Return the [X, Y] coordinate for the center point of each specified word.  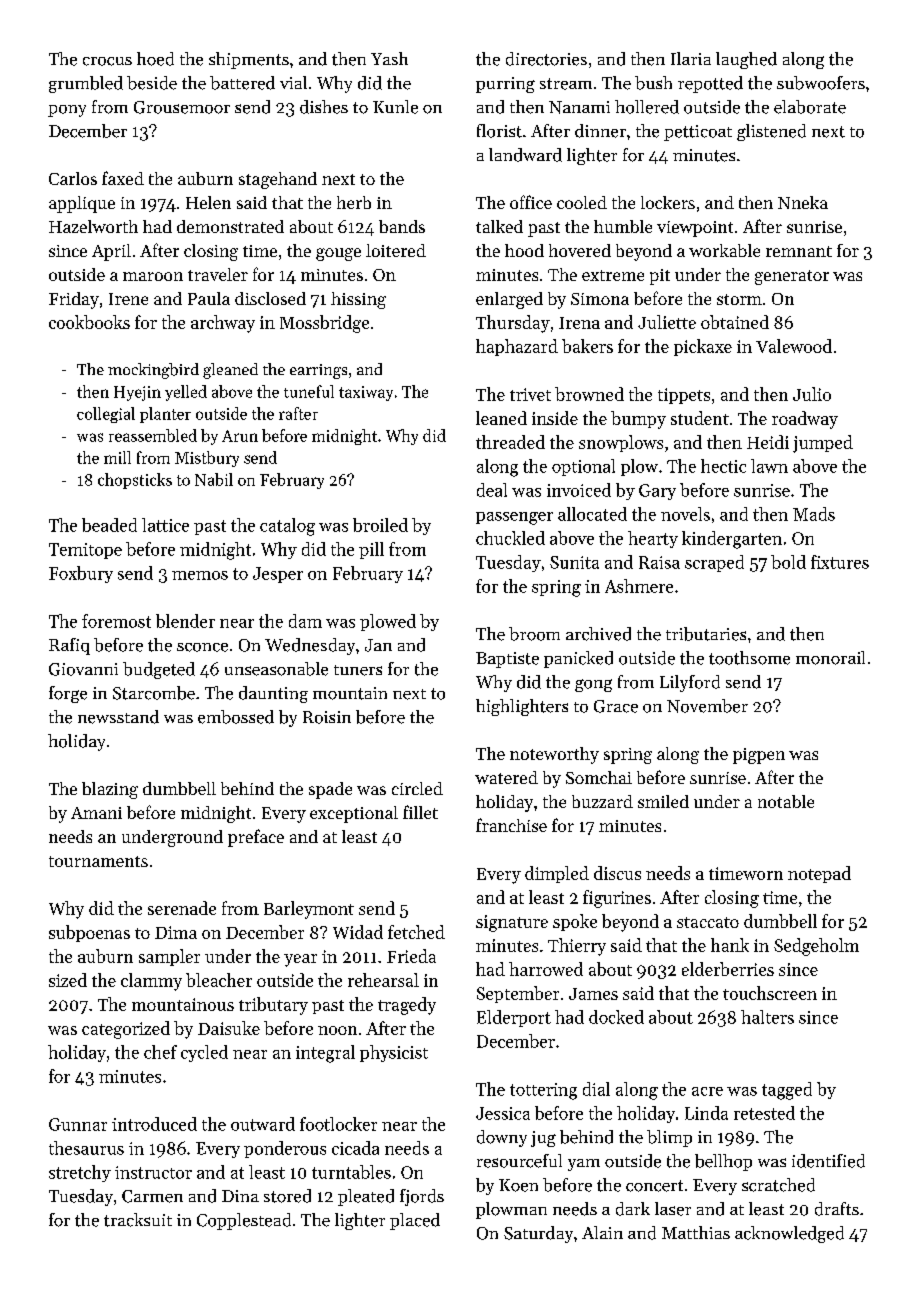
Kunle [395, 107]
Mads [814, 514]
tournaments [98, 861]
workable [724, 250]
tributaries [706, 634]
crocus [107, 61]
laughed [746, 60]
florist [499, 131]
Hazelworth [93, 226]
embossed [236, 717]
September [518, 994]
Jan [378, 645]
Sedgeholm [816, 947]
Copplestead [244, 1221]
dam [305, 621]
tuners [358, 670]
